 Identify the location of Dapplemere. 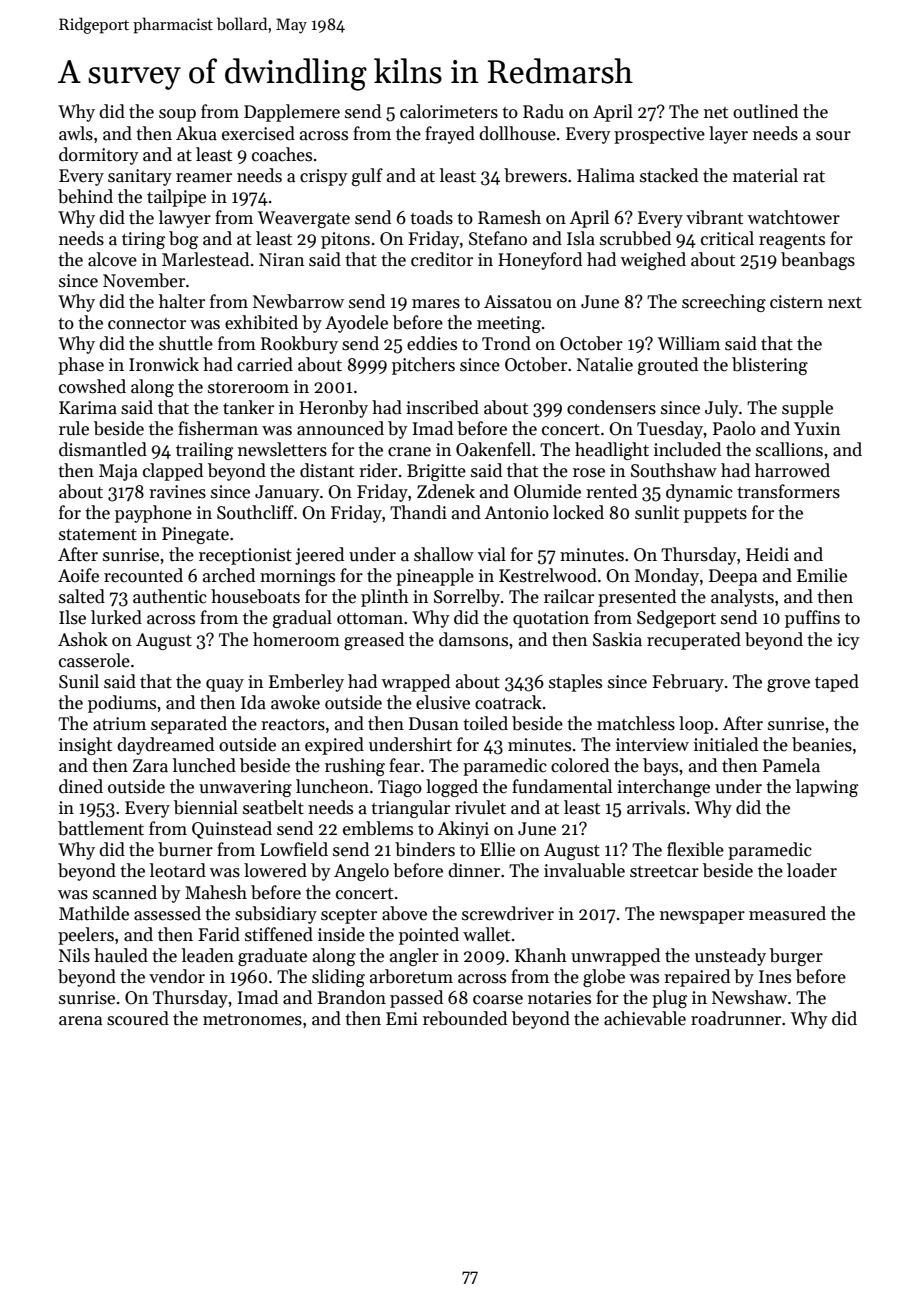
(292, 113).
